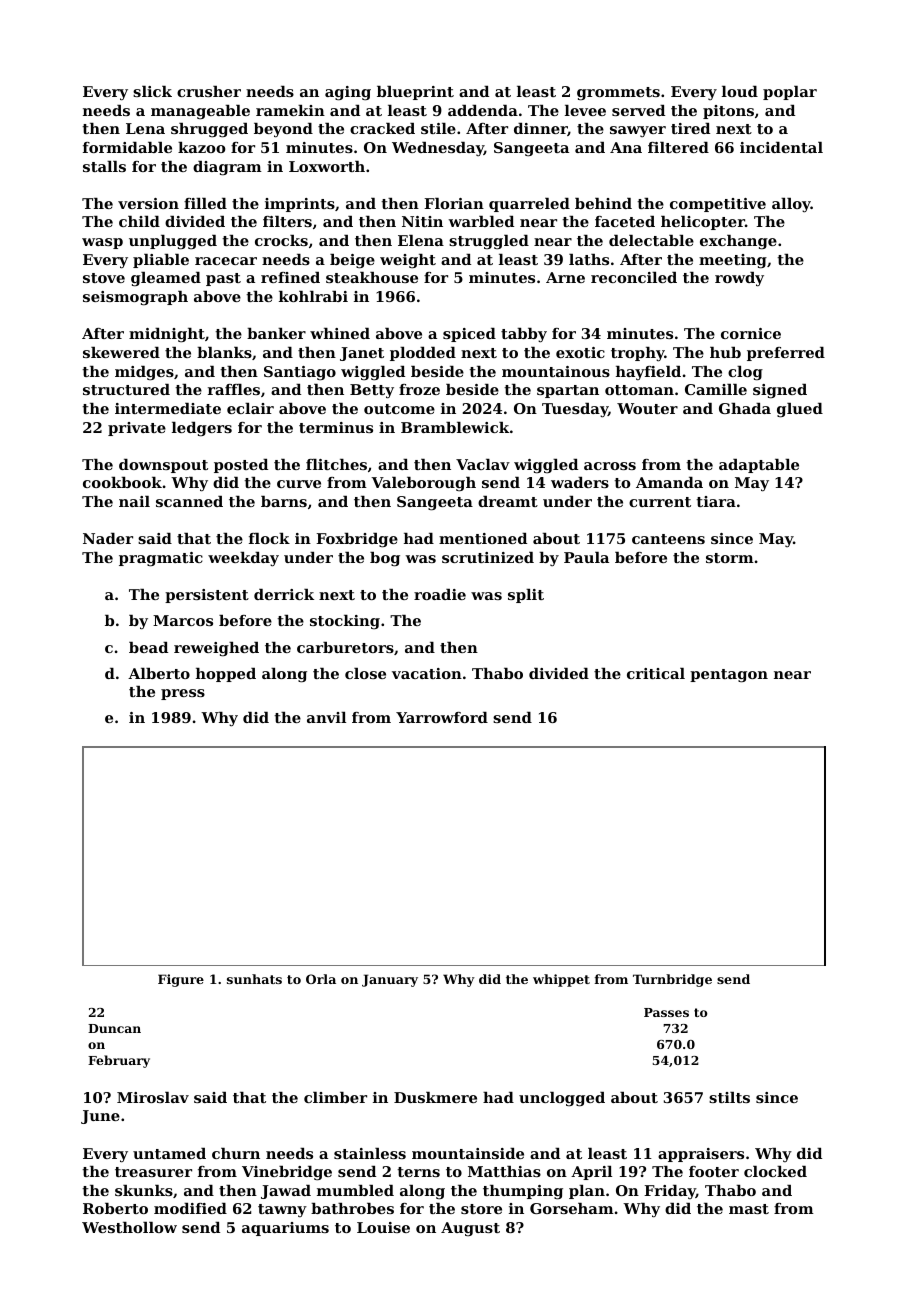 The image size is (908, 1316). I want to click on struggled, so click(489, 242).
